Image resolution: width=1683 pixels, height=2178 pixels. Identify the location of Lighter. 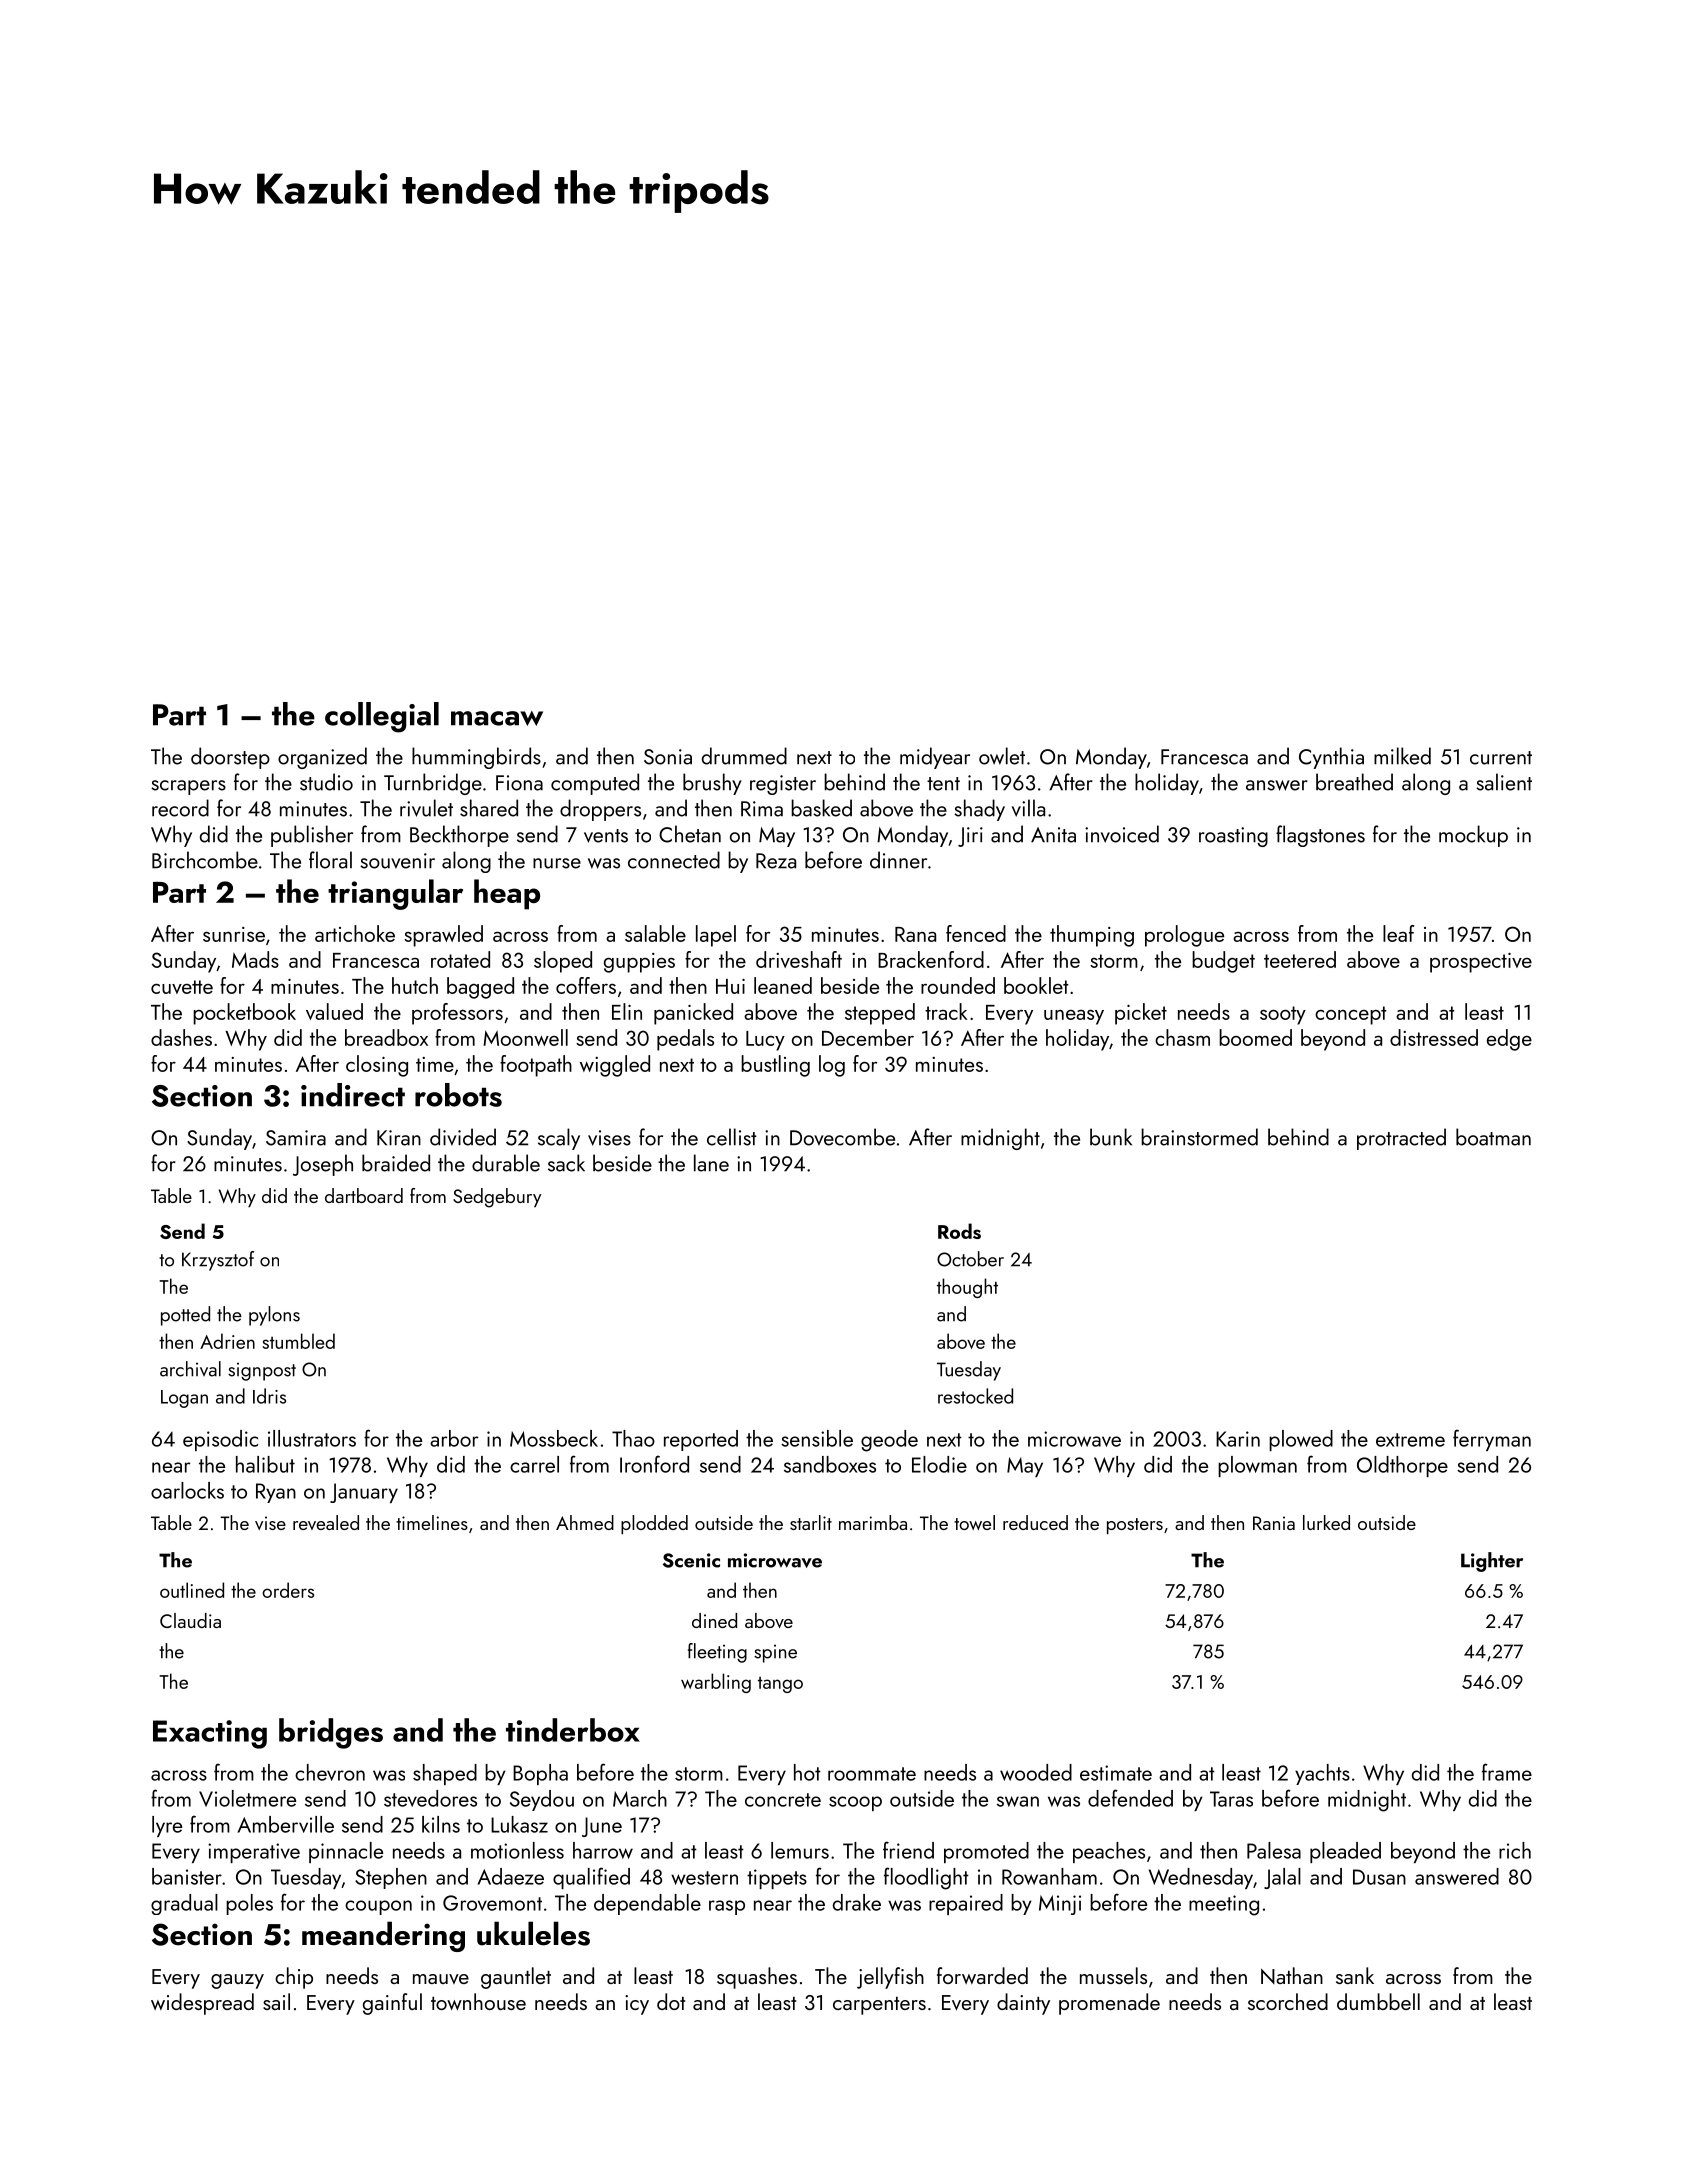
(1492, 1562).
